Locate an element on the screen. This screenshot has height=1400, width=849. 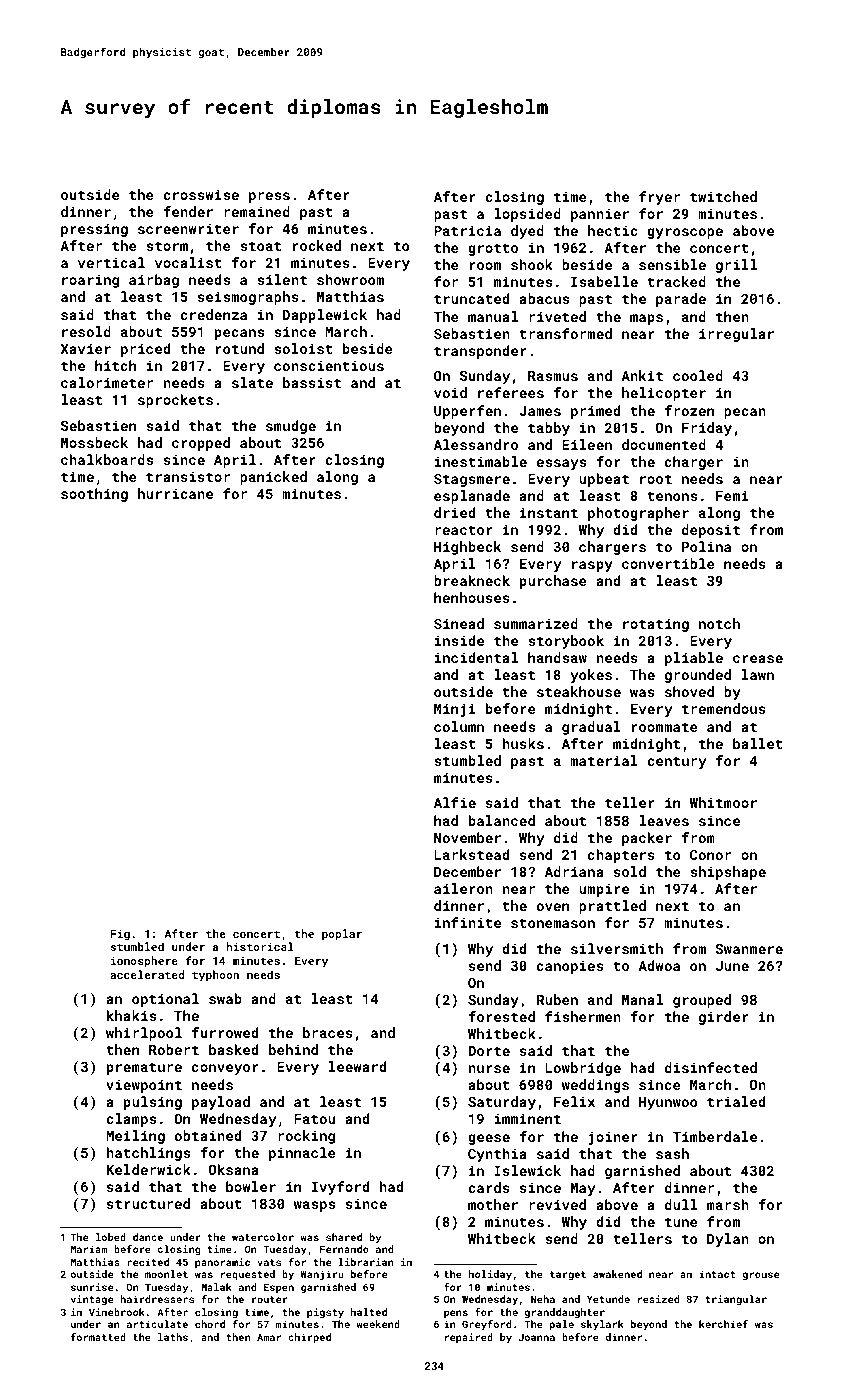
inside is located at coordinates (459, 640).
